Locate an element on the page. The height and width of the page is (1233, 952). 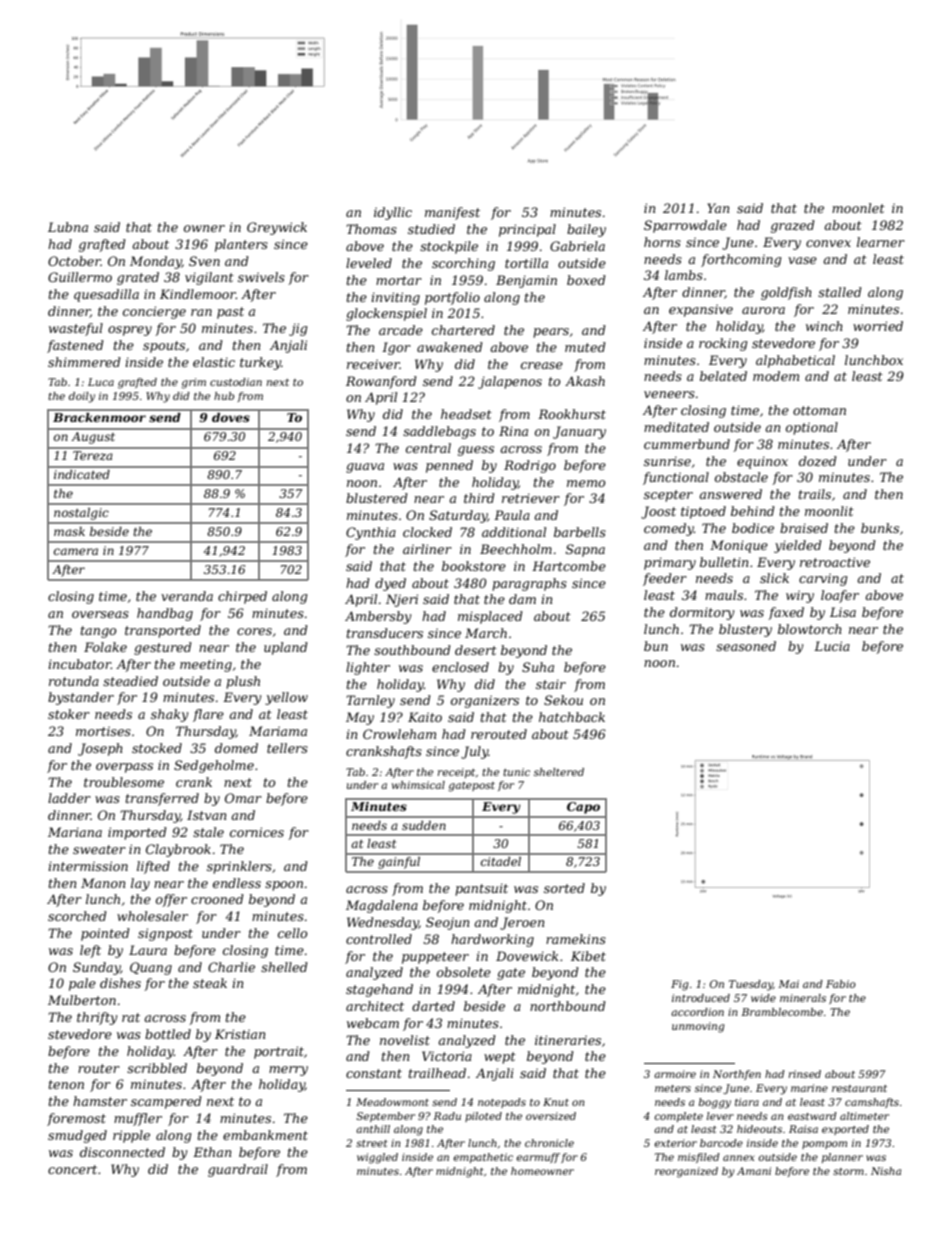
Lubna is located at coordinates (68, 227).
